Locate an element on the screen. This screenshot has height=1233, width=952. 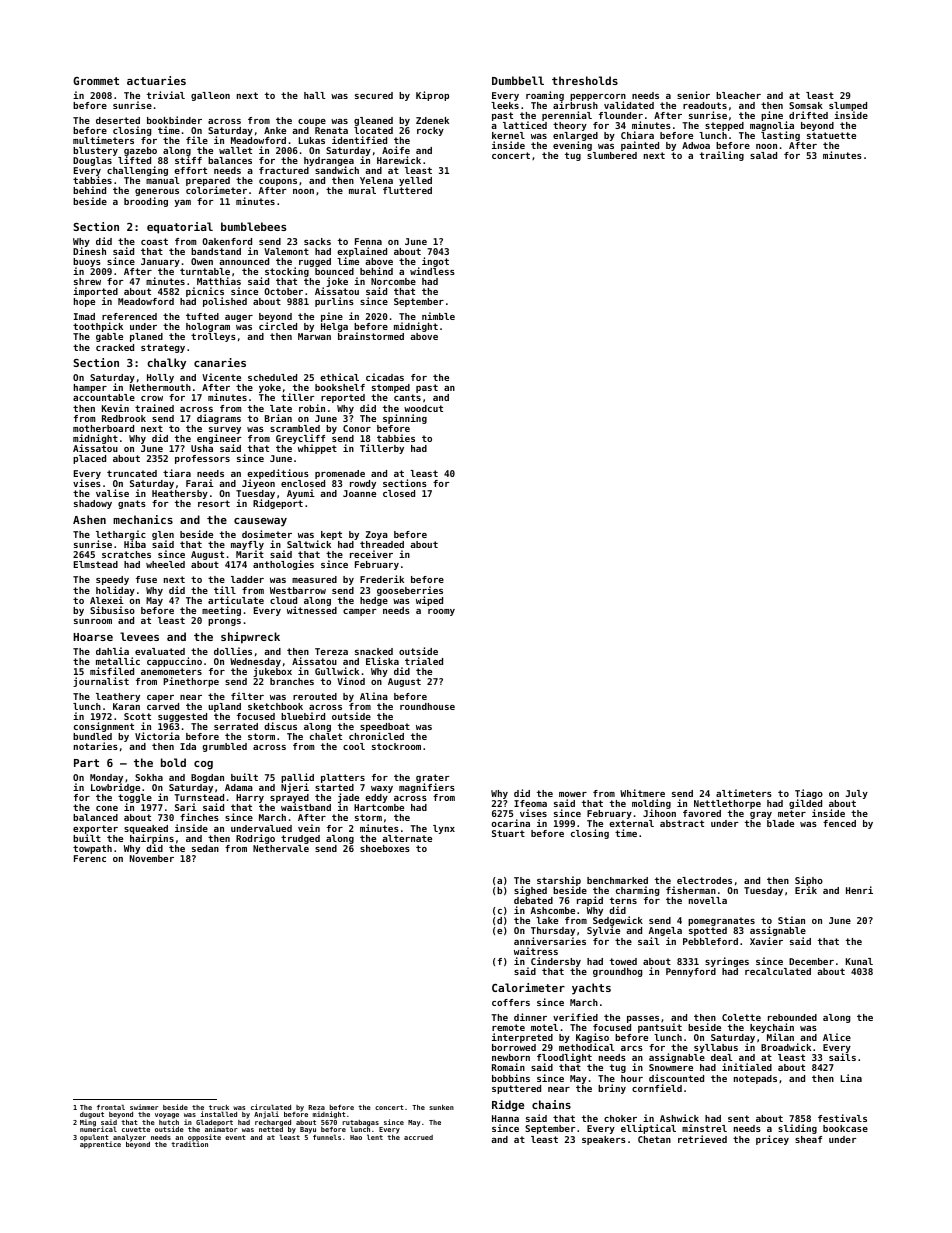
nimble is located at coordinates (438, 316).
